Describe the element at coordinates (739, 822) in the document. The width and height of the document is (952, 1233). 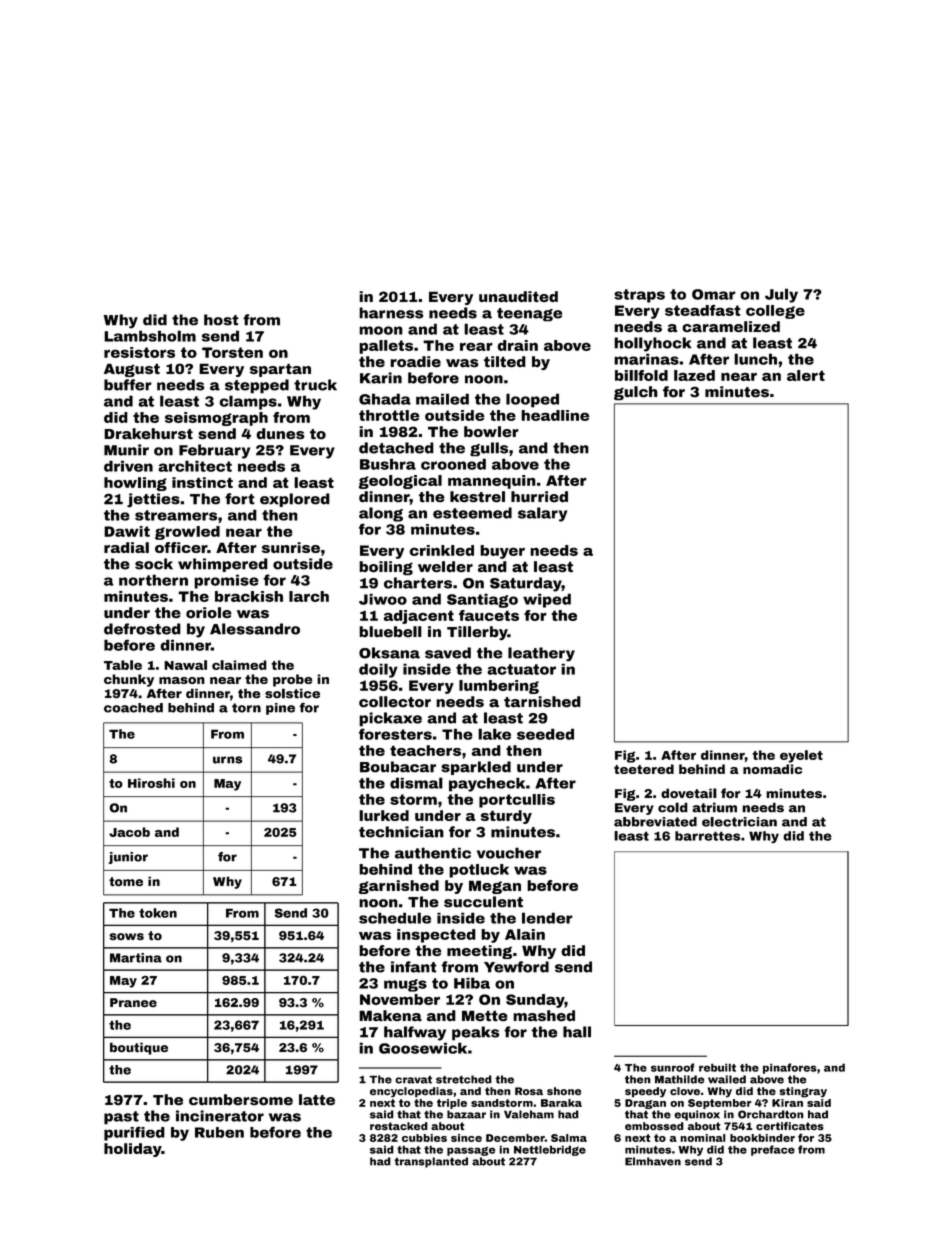
I see `electrician` at that location.
